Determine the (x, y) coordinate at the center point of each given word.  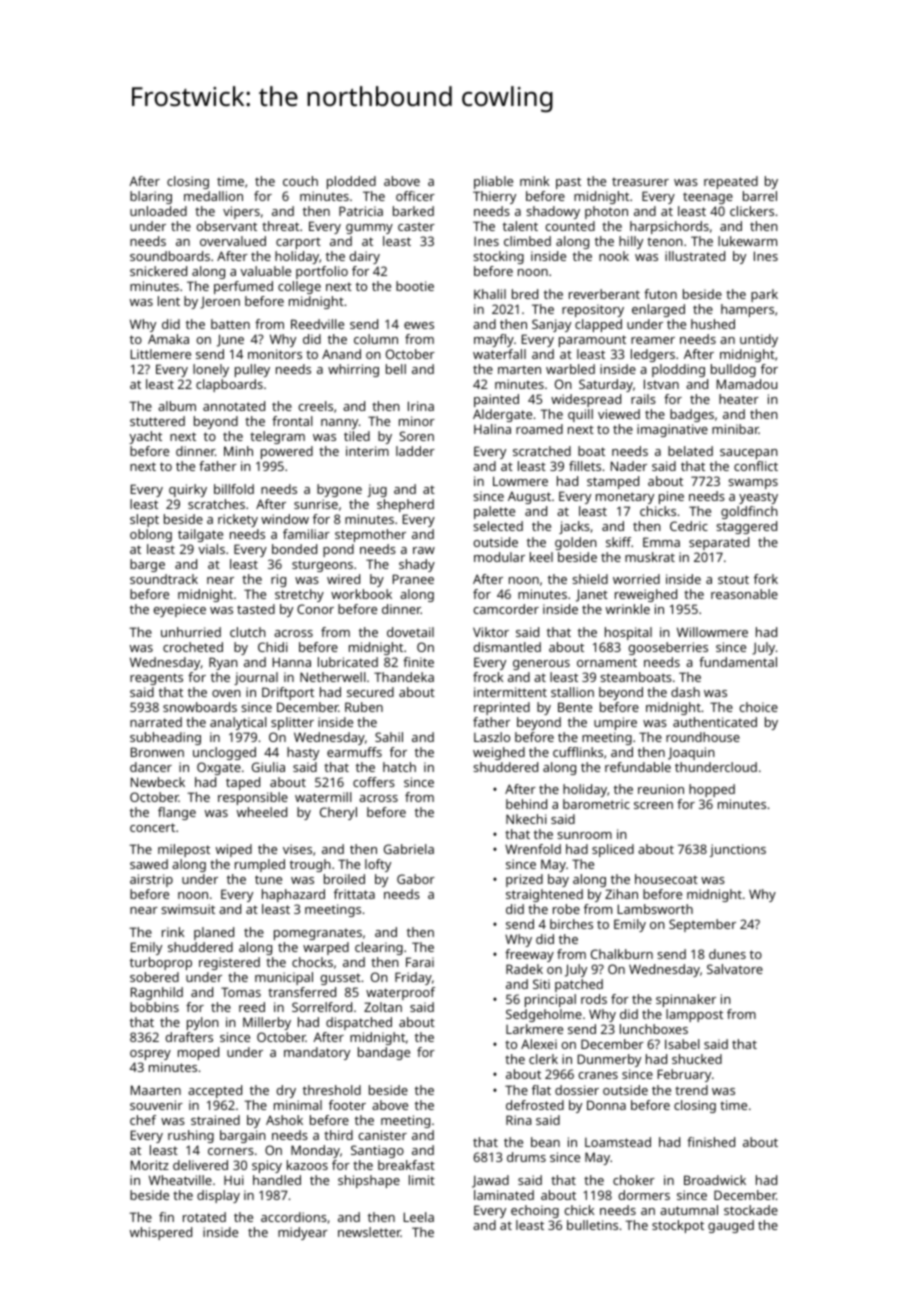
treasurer (640, 181)
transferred (302, 992)
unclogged (224, 753)
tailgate (200, 535)
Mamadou (747, 384)
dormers (644, 1195)
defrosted (535, 1105)
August (529, 497)
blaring (151, 197)
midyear (303, 1233)
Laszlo (492, 737)
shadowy (553, 212)
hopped (712, 790)
